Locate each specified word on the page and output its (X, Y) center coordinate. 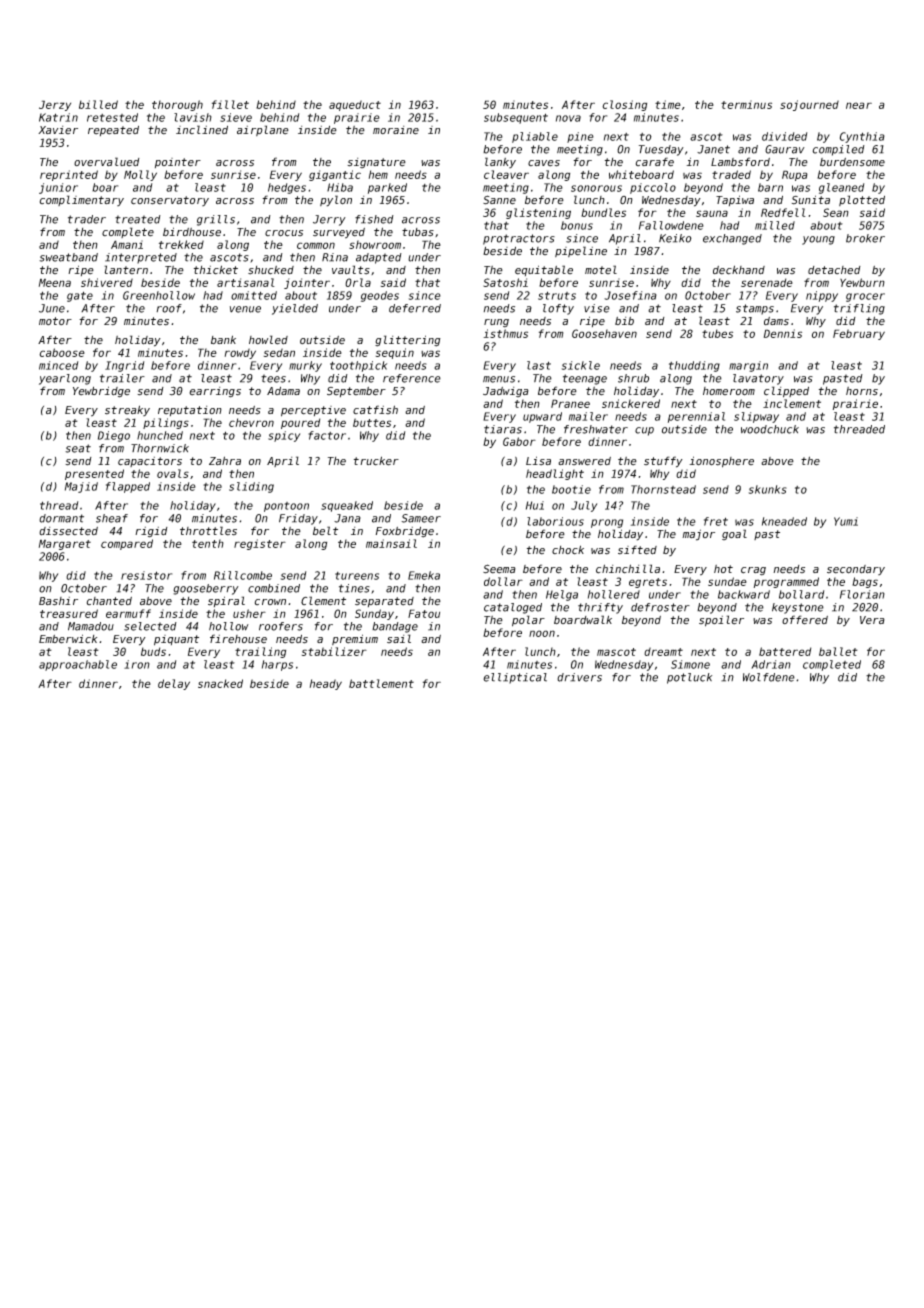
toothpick (358, 366)
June (52, 308)
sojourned (809, 105)
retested (112, 117)
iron (137, 664)
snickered (631, 403)
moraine (396, 130)
